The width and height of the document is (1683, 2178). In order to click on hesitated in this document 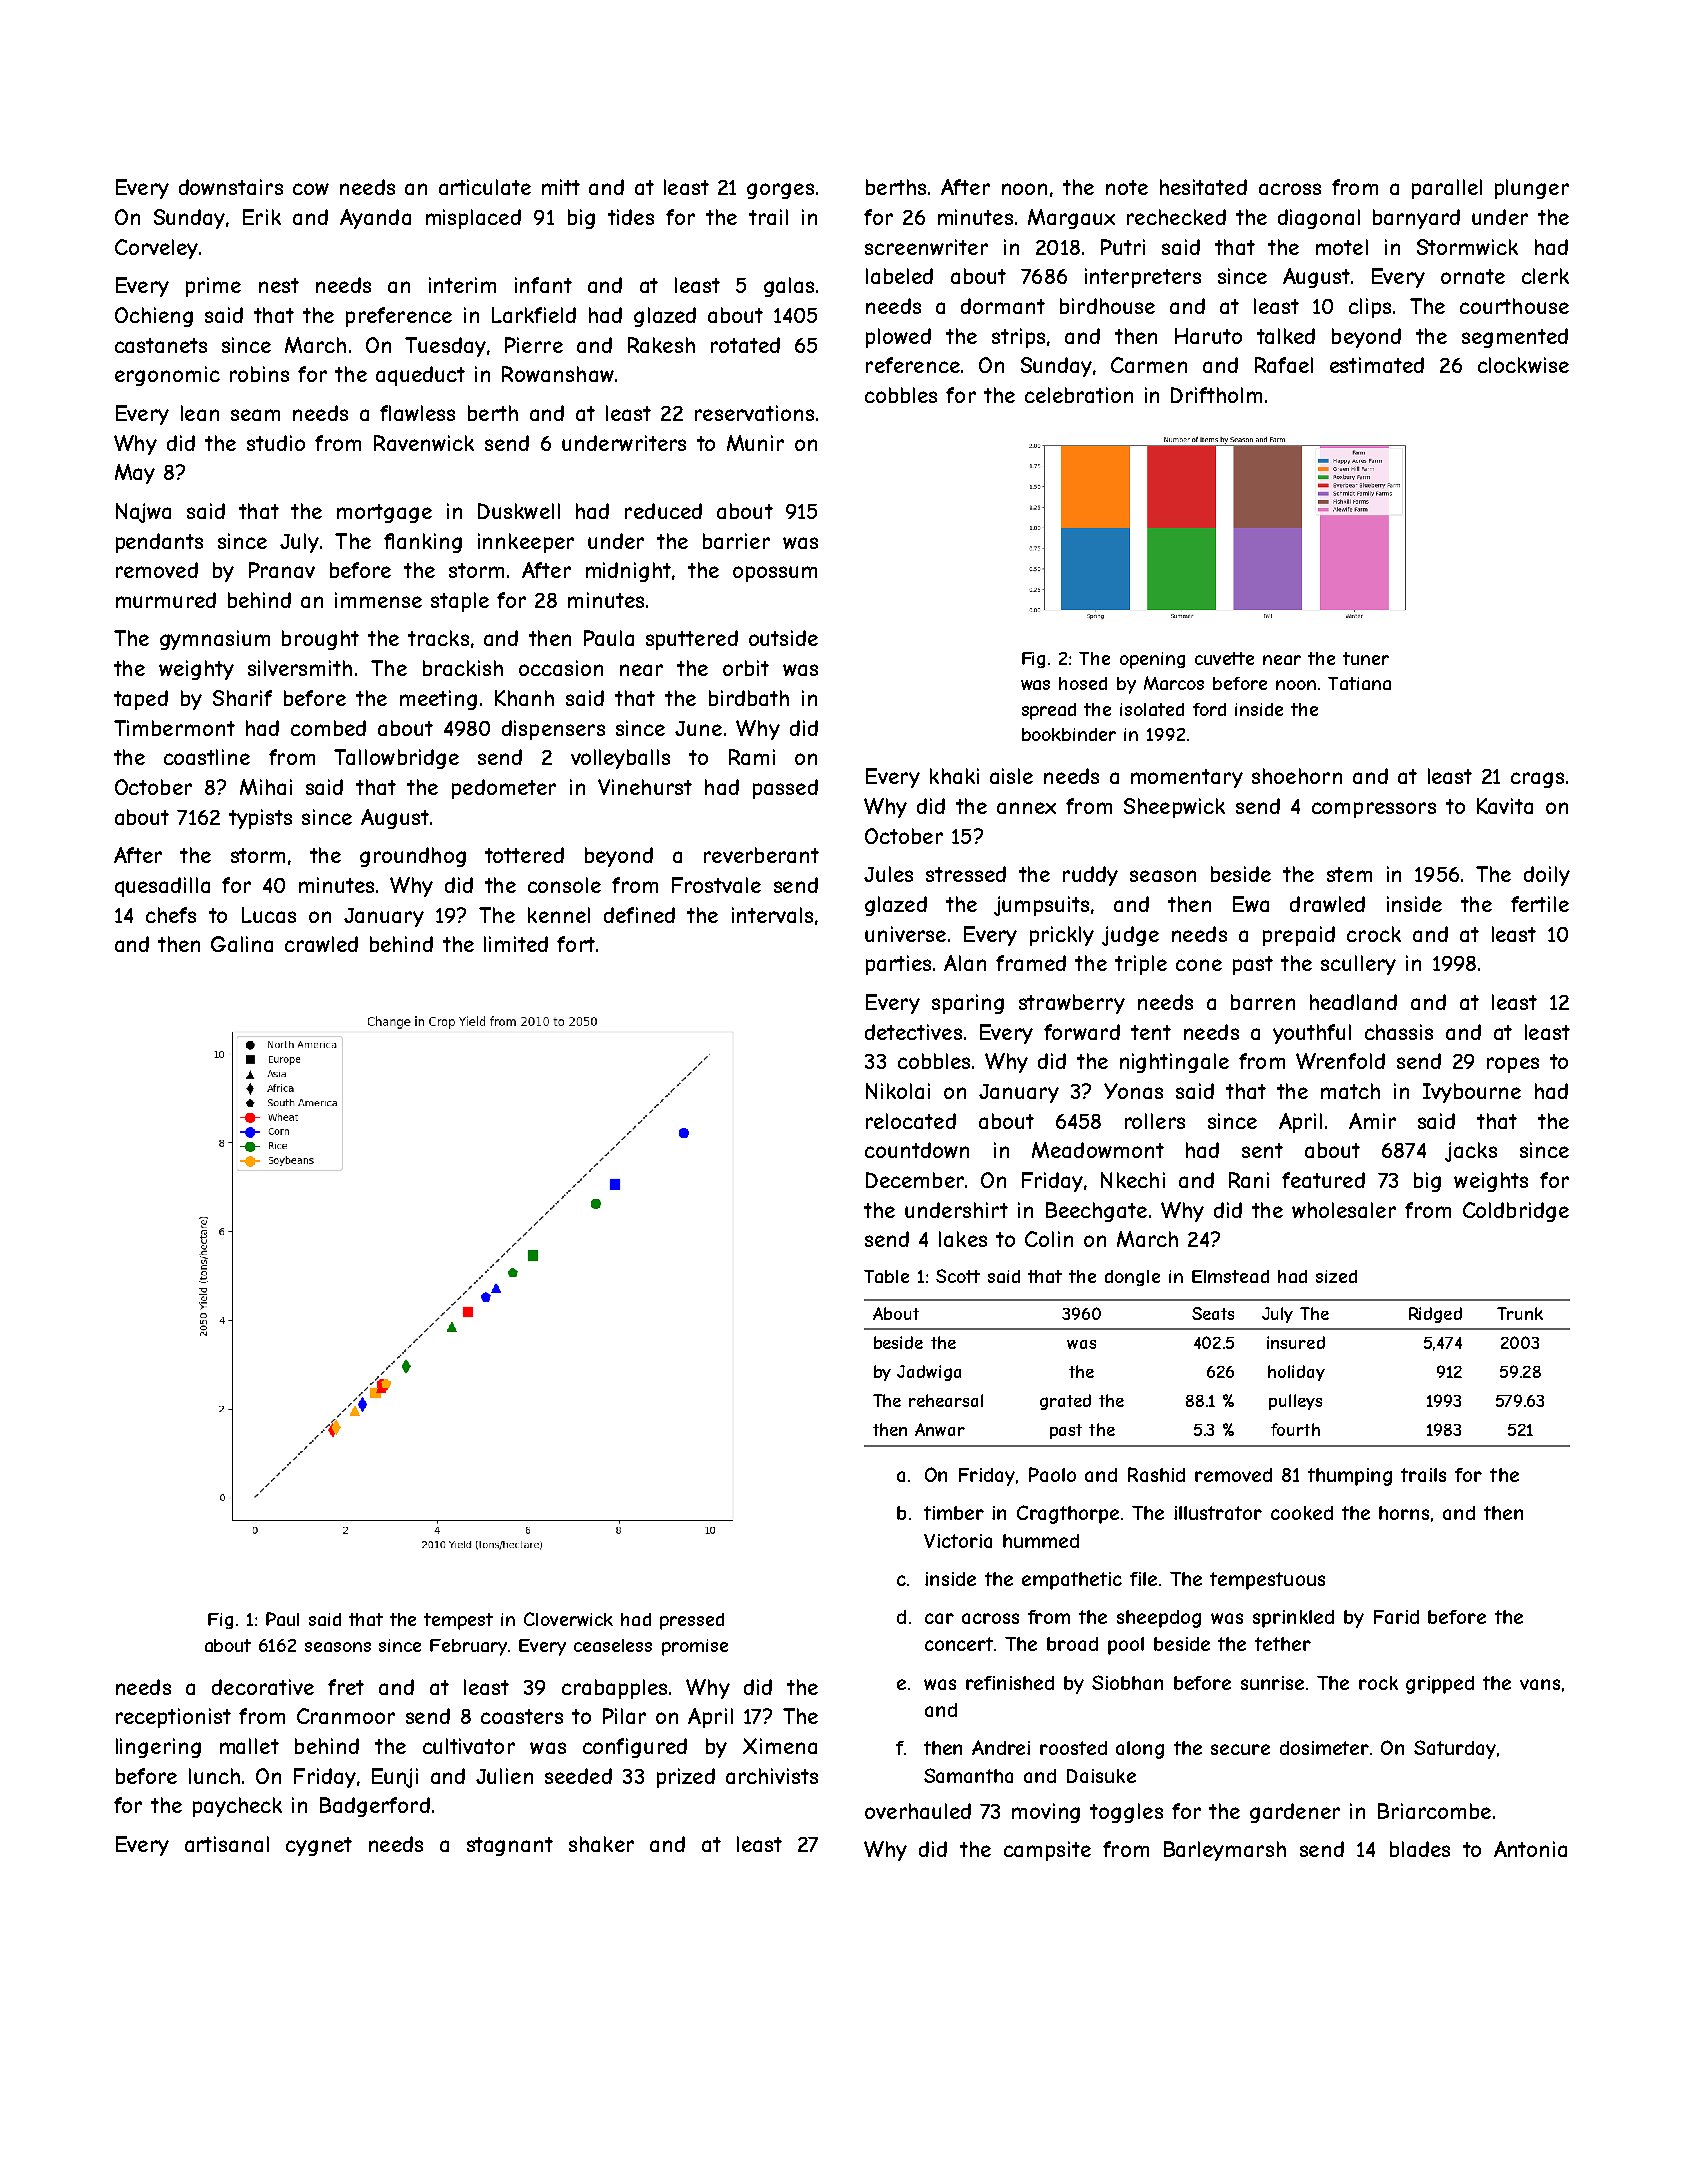, I will do `click(1203, 187)`.
